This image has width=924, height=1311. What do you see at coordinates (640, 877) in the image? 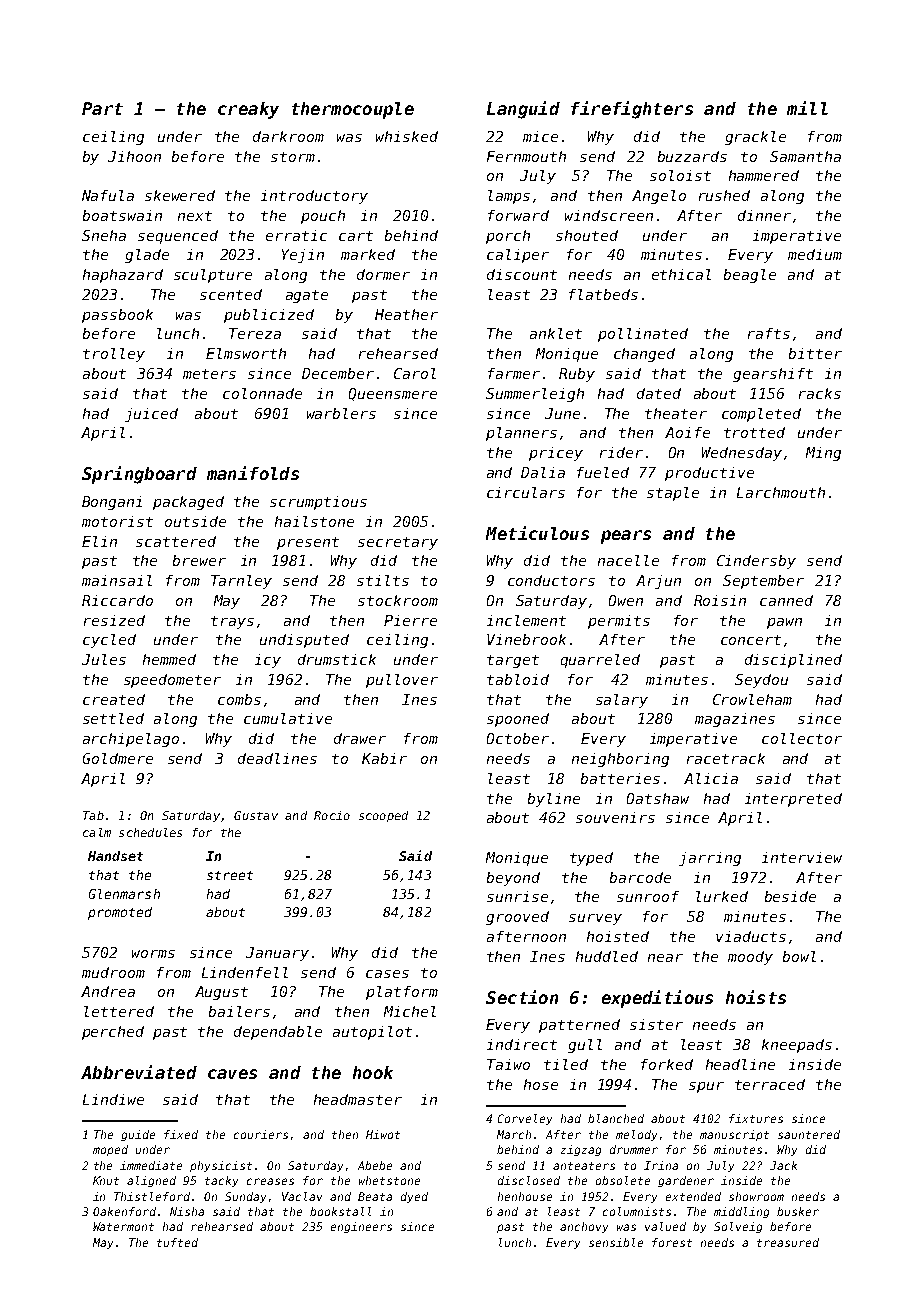
I see `barcode` at bounding box center [640, 877].
